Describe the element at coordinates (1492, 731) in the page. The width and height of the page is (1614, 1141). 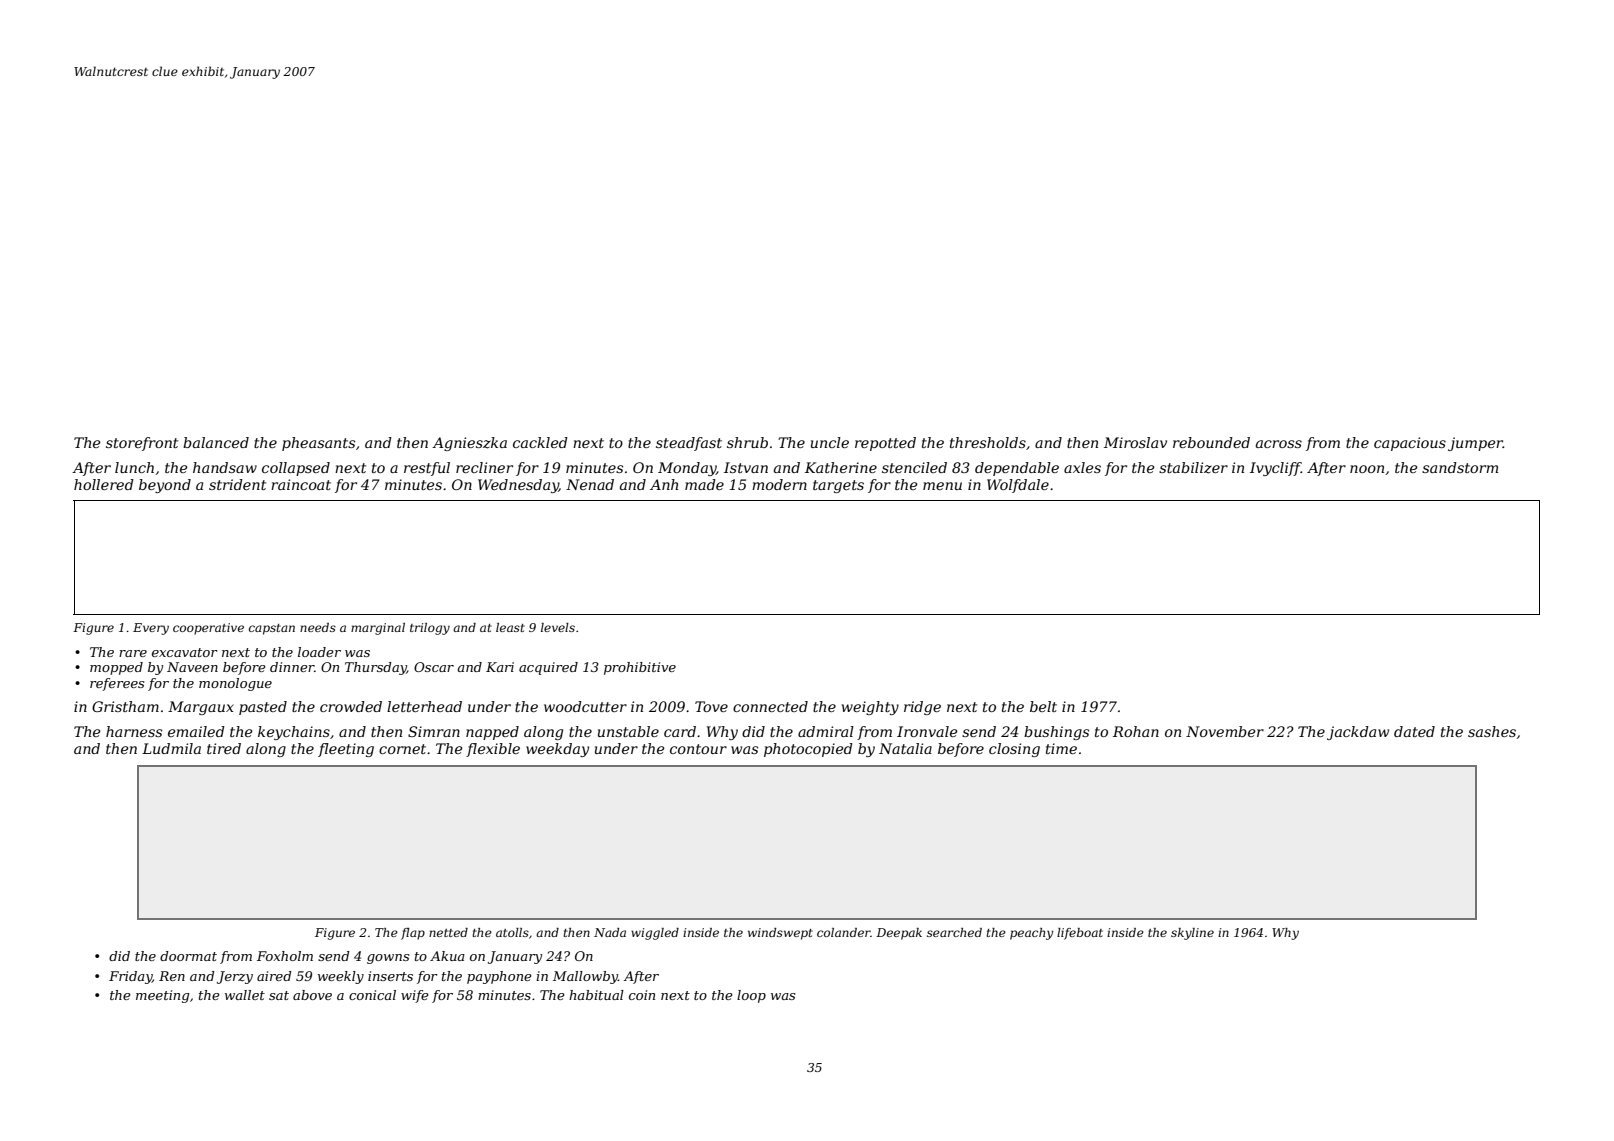
I see `sashes` at that location.
